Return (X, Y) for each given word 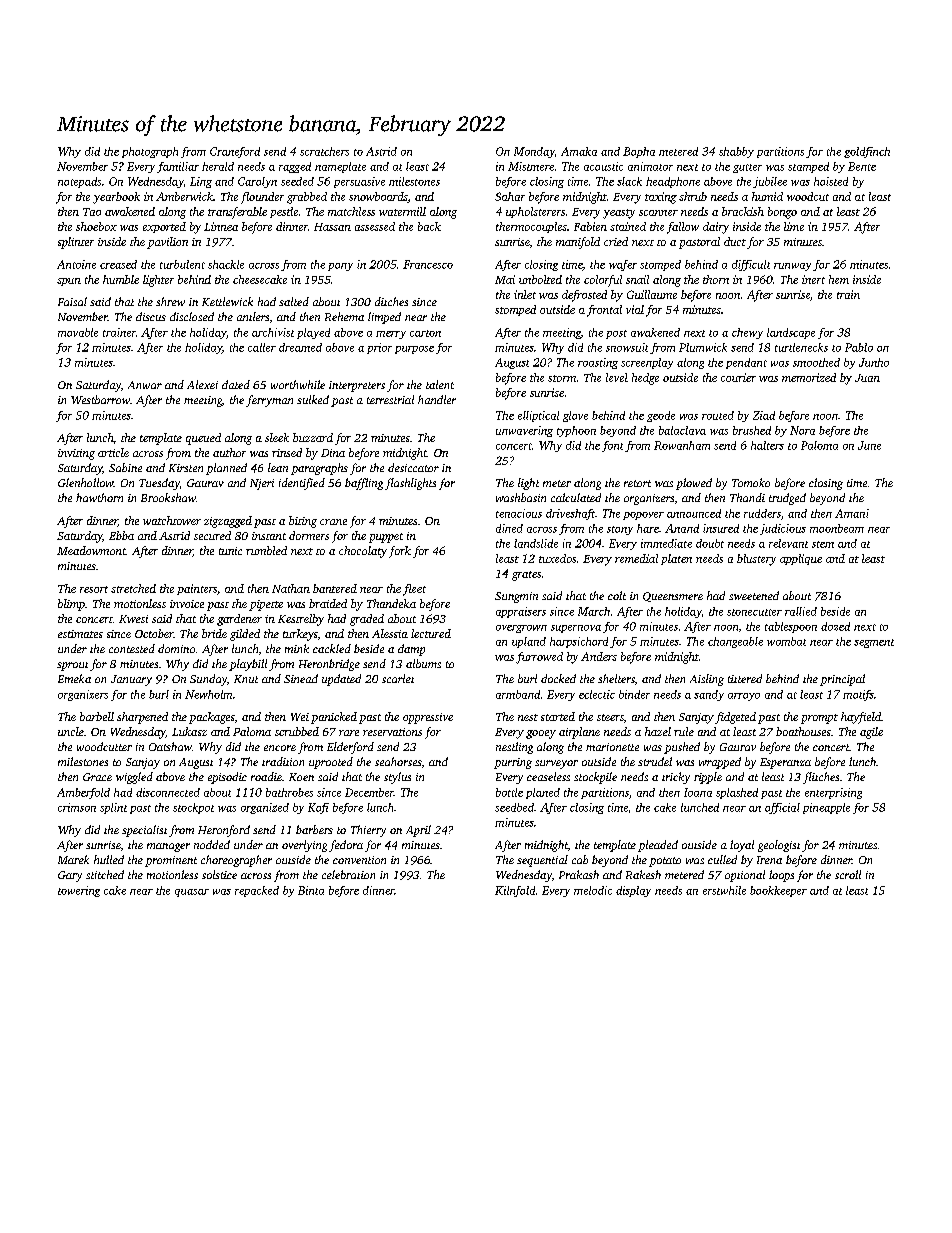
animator (650, 166)
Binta (311, 890)
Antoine (76, 264)
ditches (391, 301)
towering (79, 891)
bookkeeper (778, 891)
